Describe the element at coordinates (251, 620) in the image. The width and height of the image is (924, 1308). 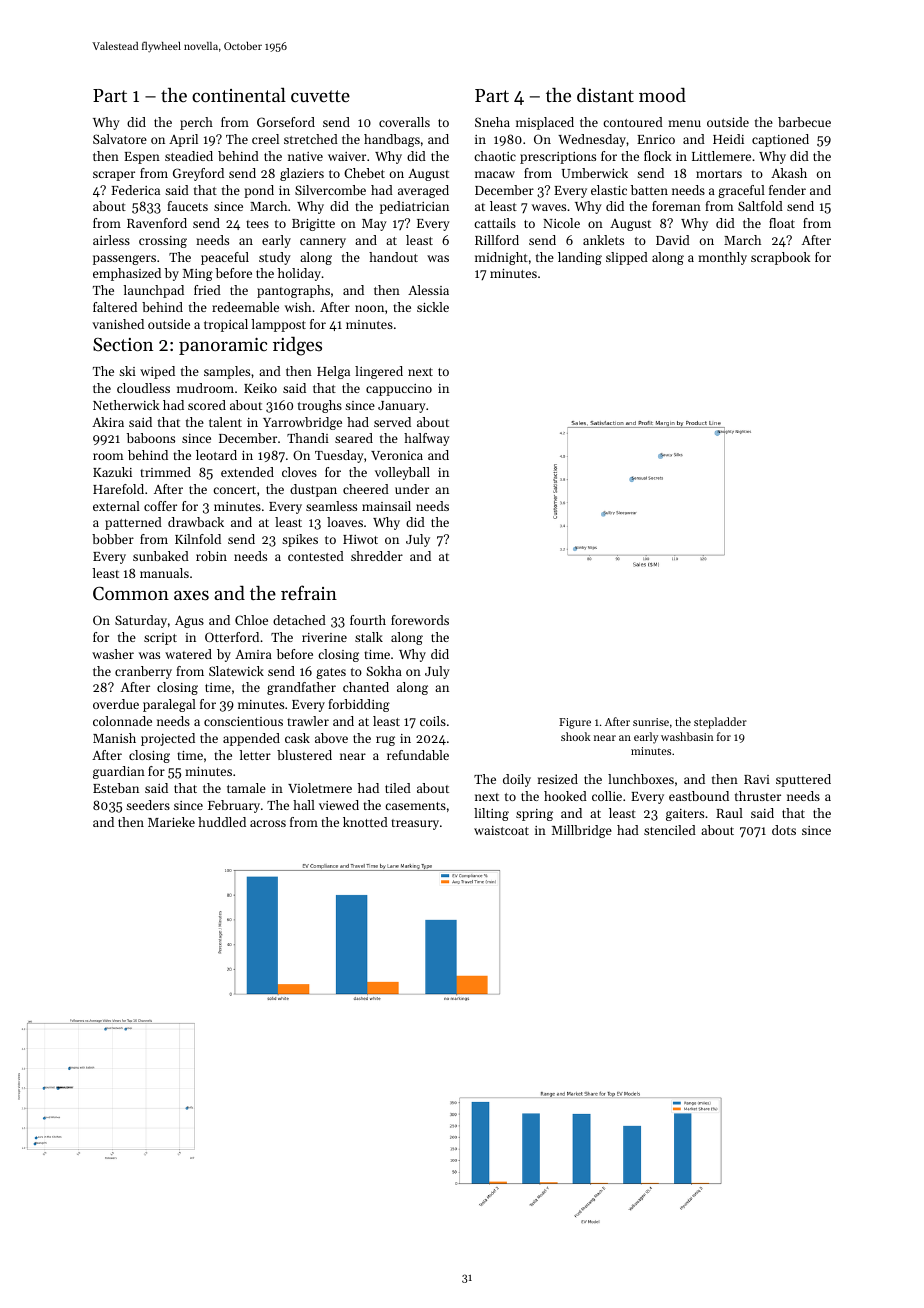
I see `Chloe` at that location.
